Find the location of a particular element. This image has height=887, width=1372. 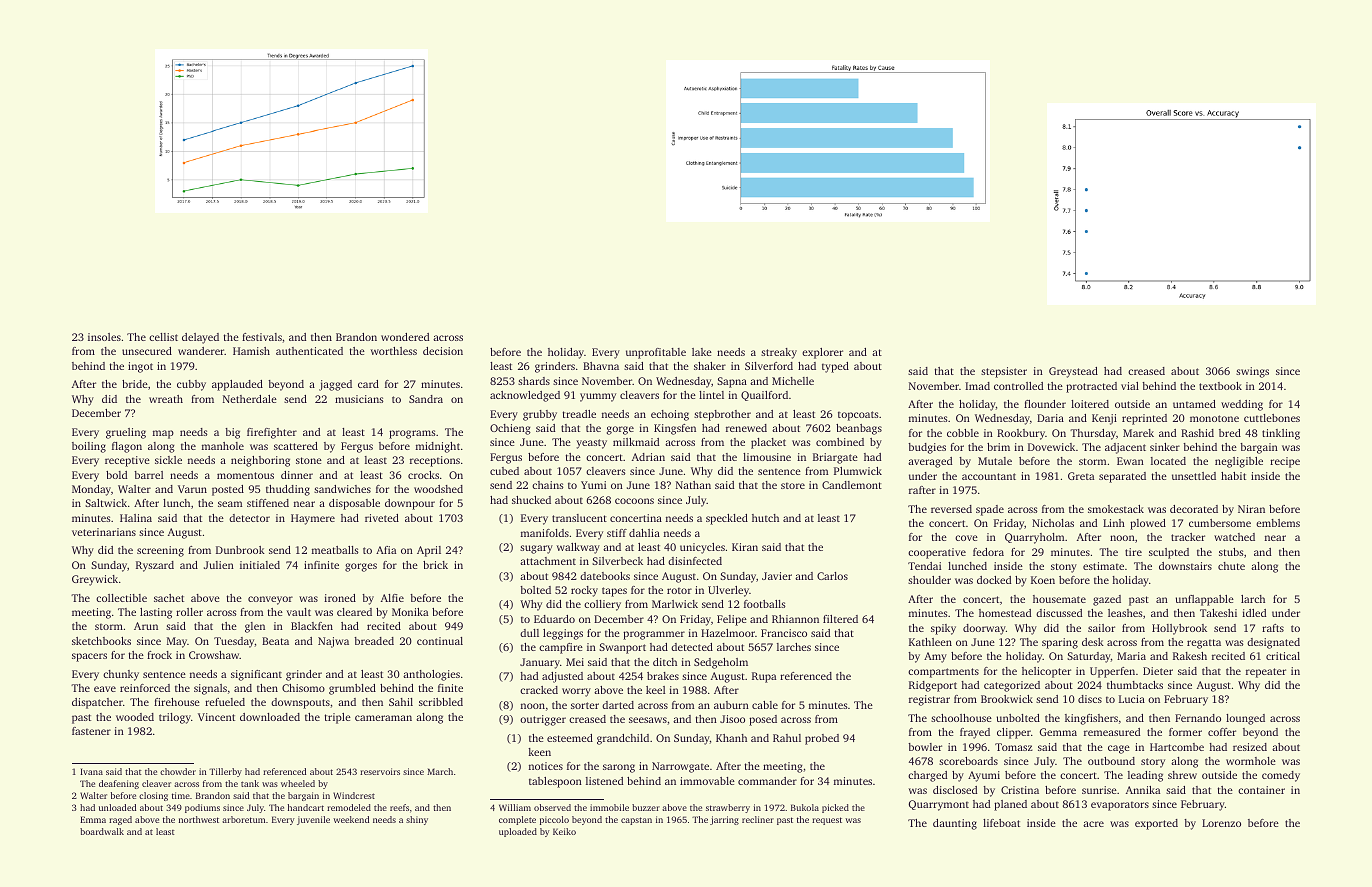

wondered is located at coordinates (405, 337).
